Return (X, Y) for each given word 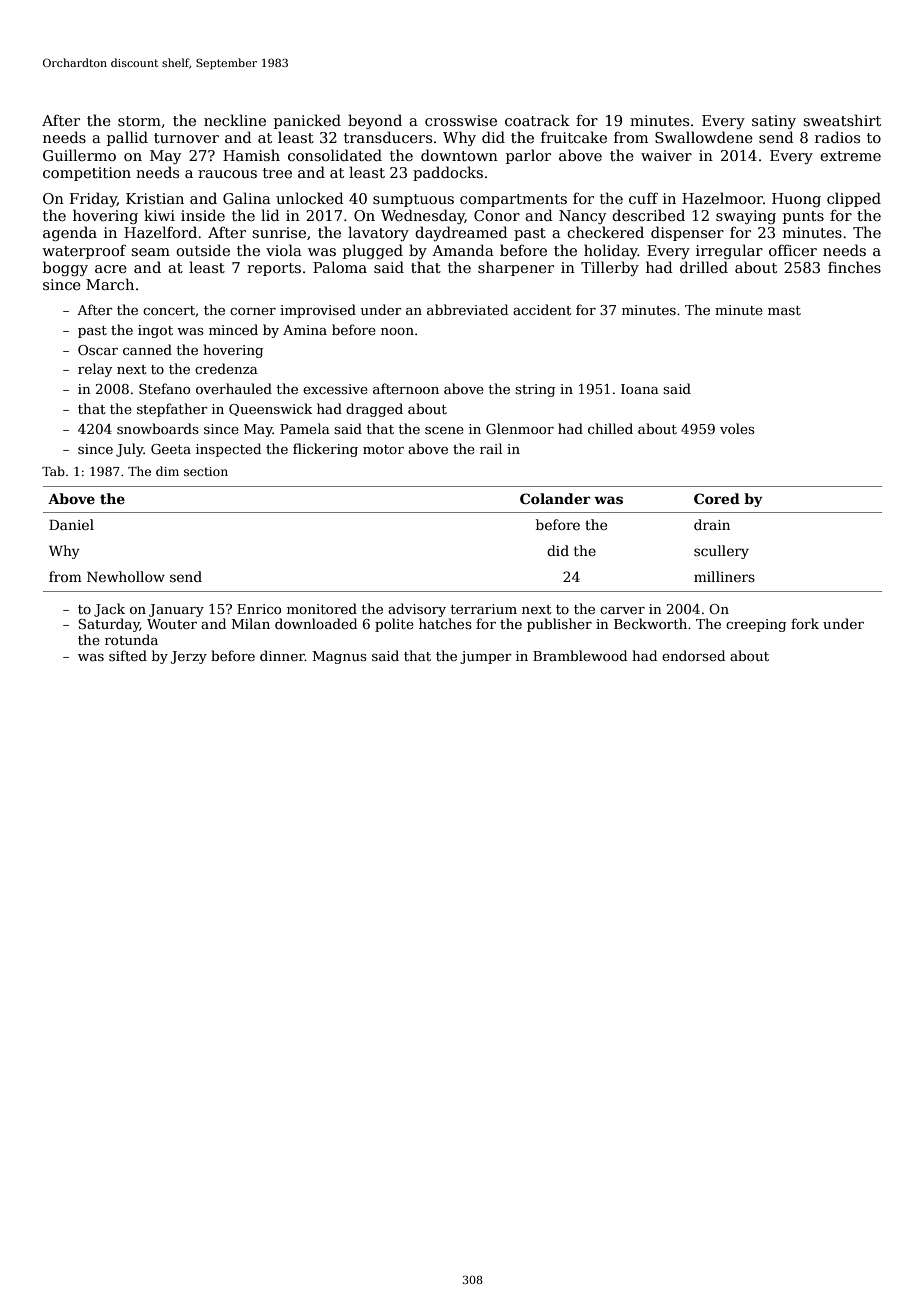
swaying (746, 217)
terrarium (484, 609)
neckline (235, 120)
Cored (717, 498)
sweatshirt (842, 120)
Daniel (71, 524)
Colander (555, 498)
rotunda (131, 639)
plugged (373, 251)
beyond (375, 121)
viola (284, 250)
